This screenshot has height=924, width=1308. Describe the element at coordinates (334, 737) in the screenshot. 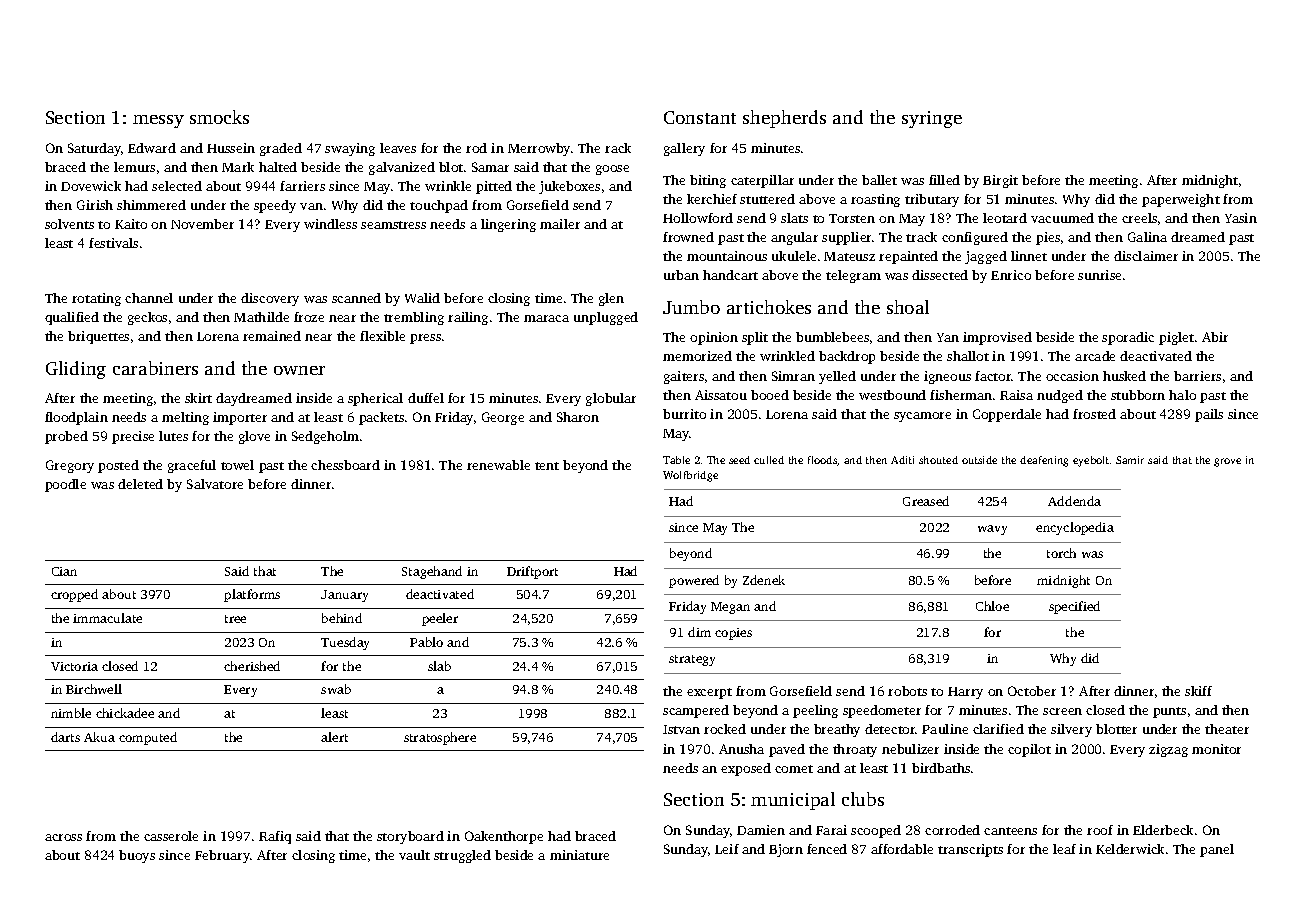

I see `alert` at that location.
